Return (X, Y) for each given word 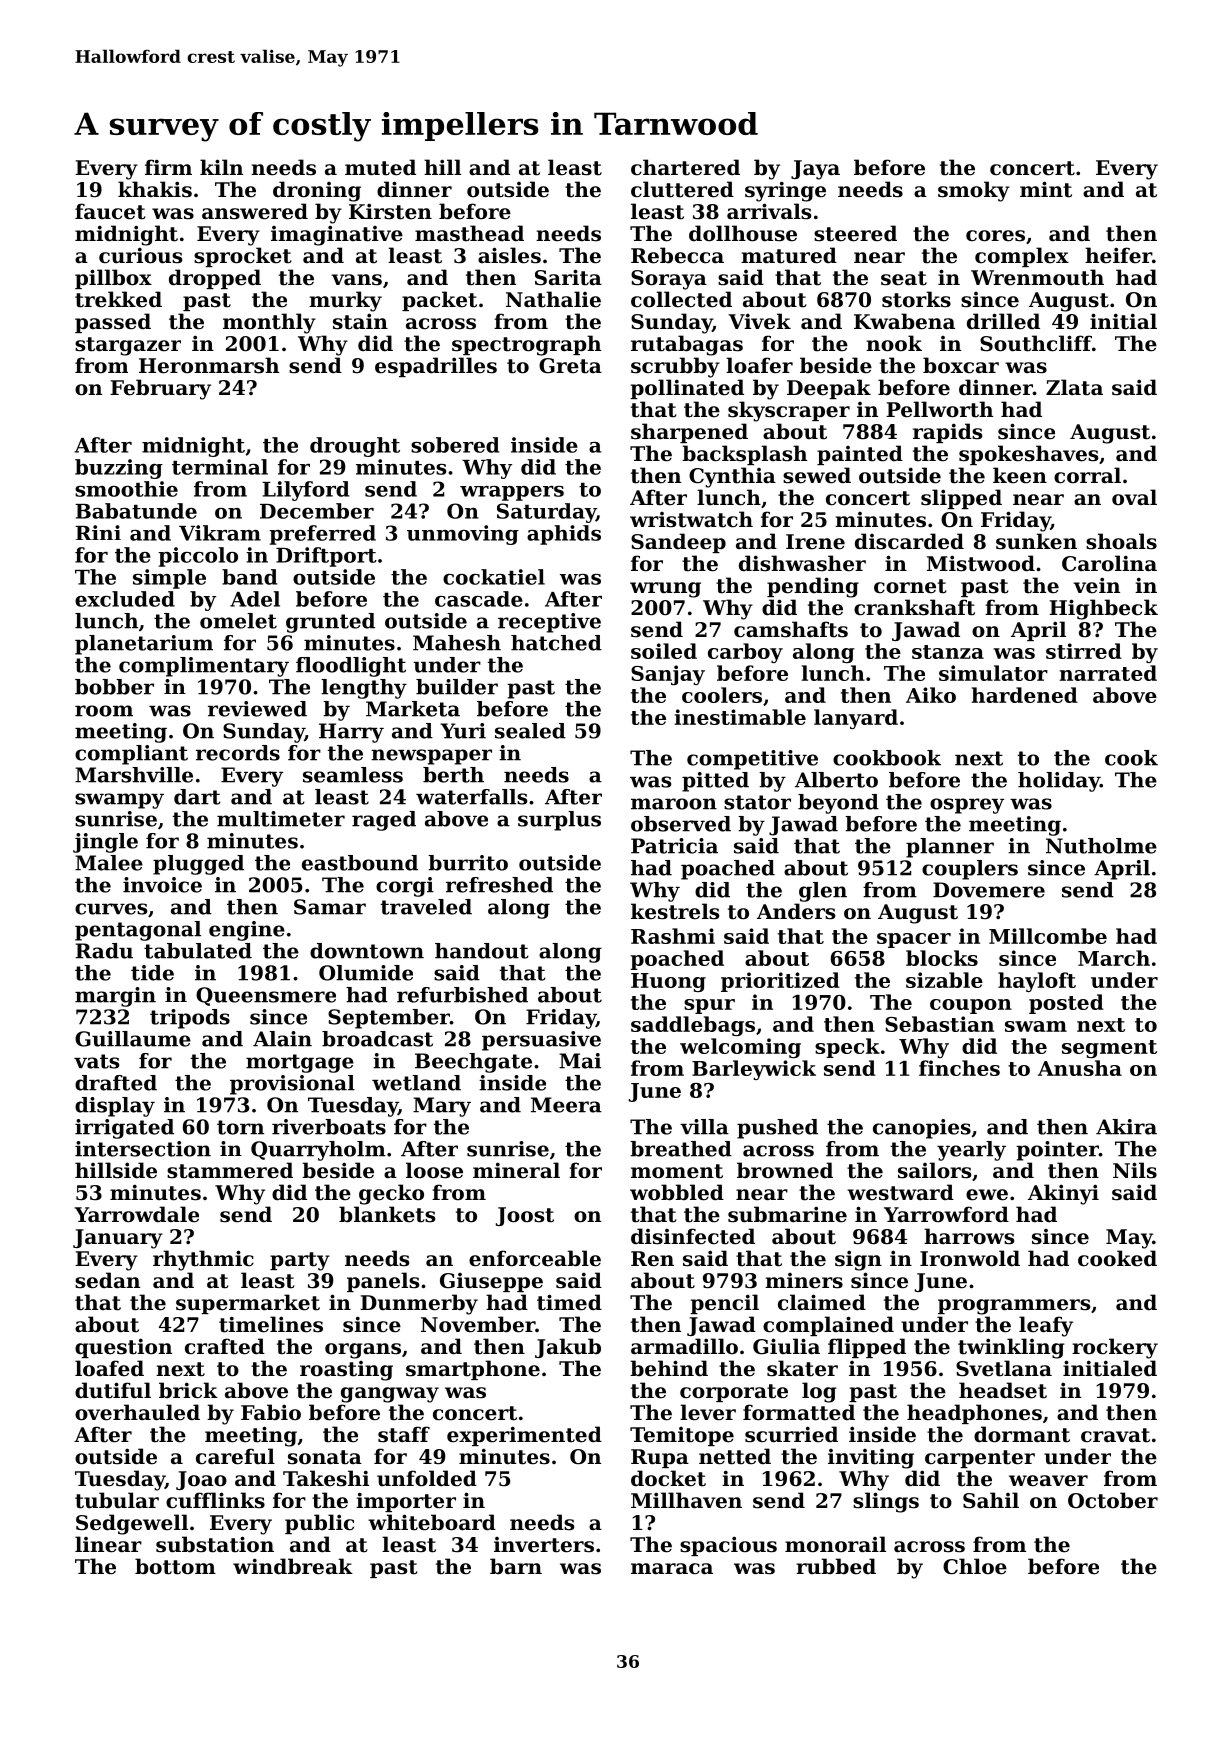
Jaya (815, 170)
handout (482, 951)
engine (247, 931)
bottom (175, 1566)
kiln (221, 167)
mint (1046, 189)
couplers (970, 870)
